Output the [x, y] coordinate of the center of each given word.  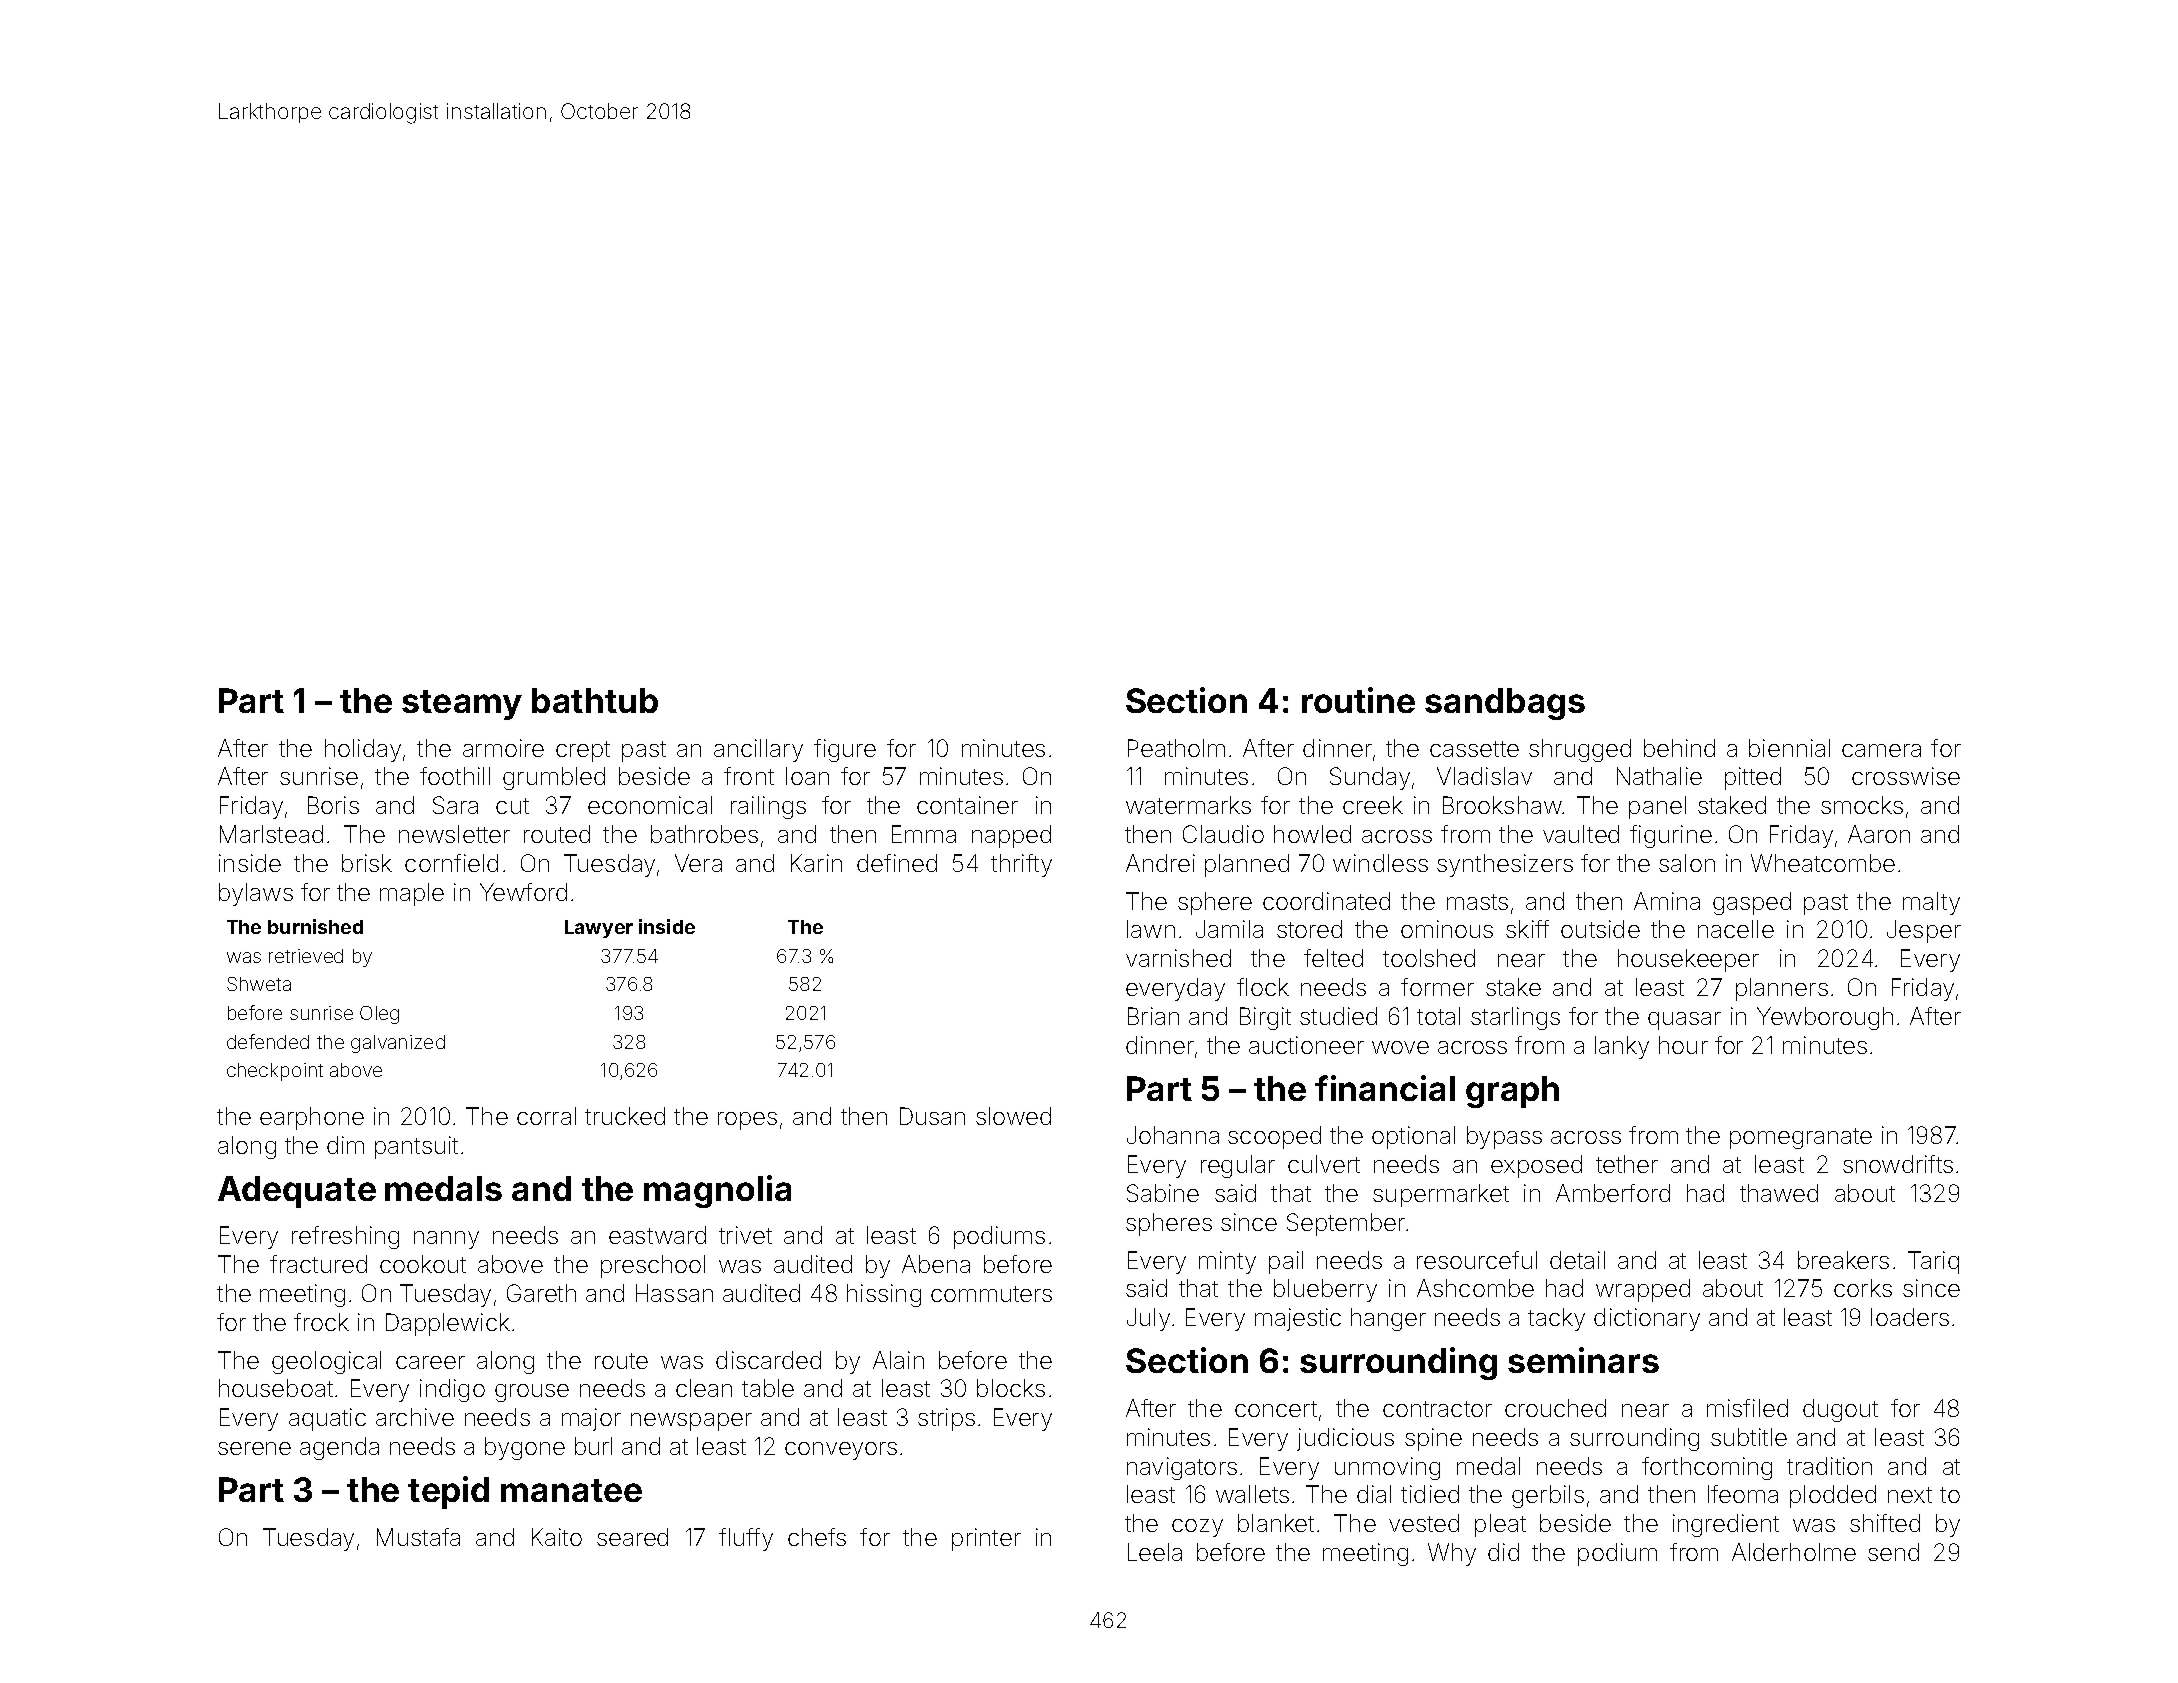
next [1910, 1495]
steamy [462, 705]
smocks [1862, 805]
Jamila [1229, 929]
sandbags [1505, 704]
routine [1358, 700]
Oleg [379, 1015]
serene [254, 1448]
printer [986, 1539]
